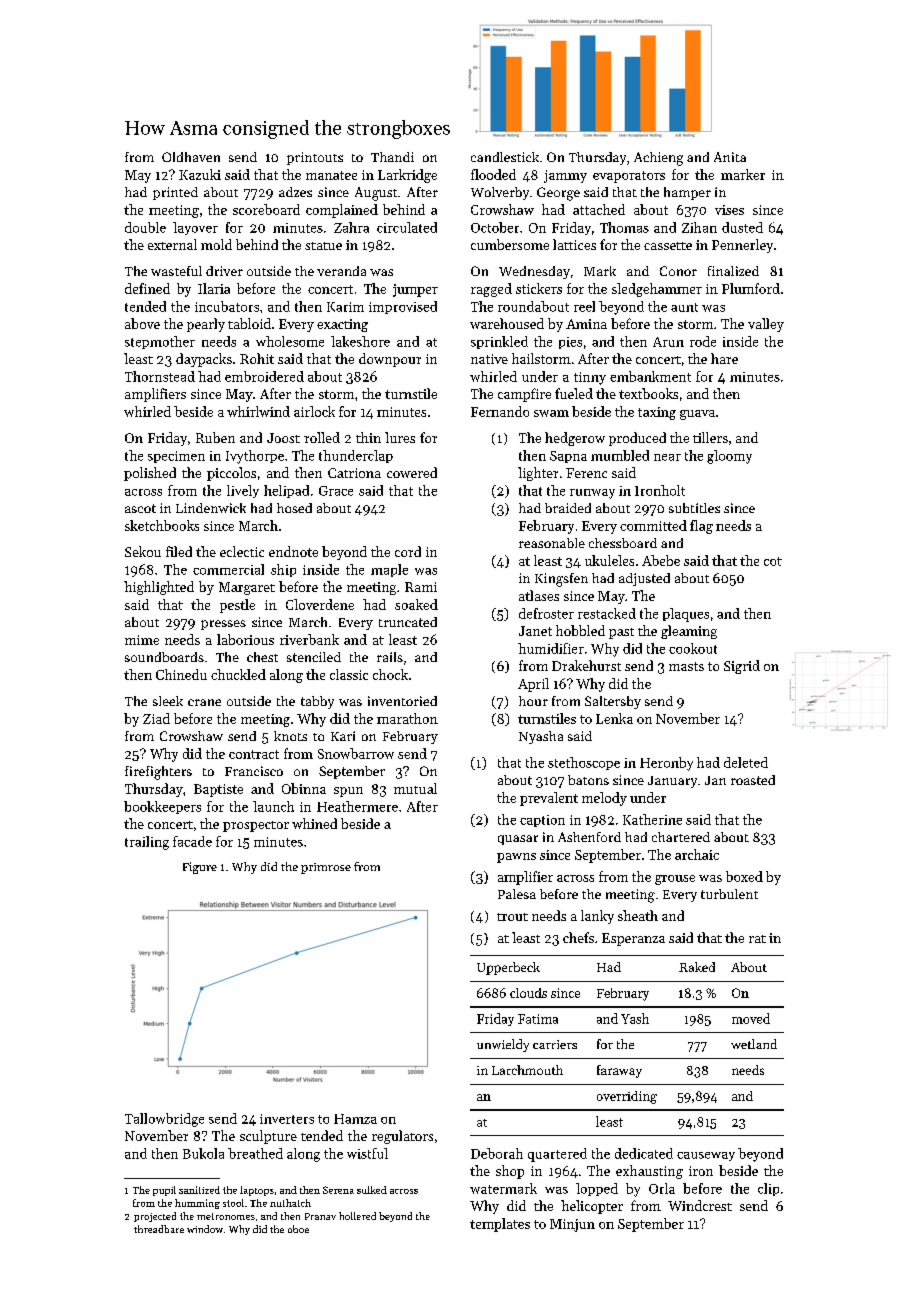 This document has height=1316, width=908. Describe the element at coordinates (243, 491) in the document. I see `lively` at that location.
